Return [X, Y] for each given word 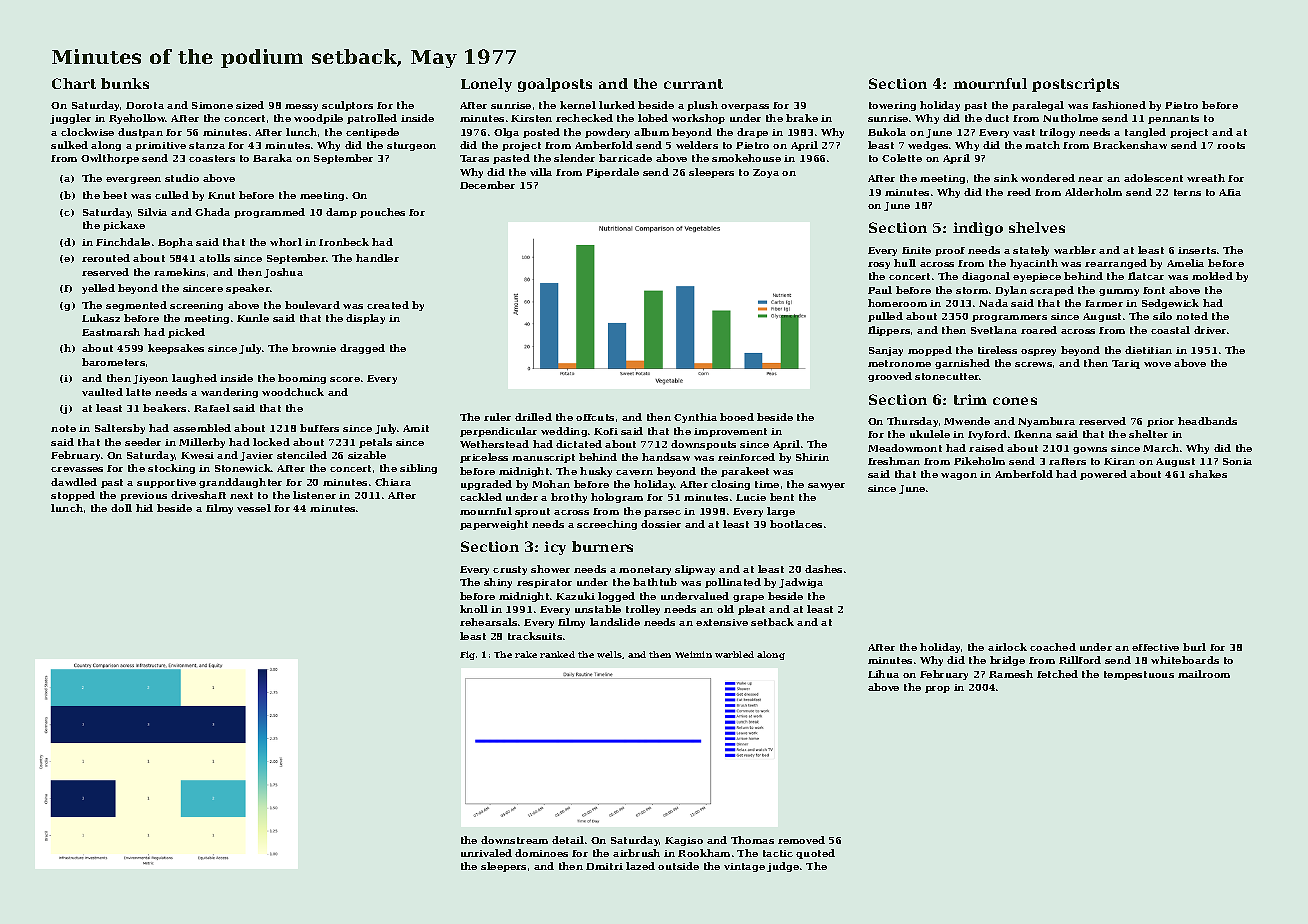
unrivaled [486, 853]
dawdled [74, 482]
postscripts [1075, 85]
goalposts [555, 85]
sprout [532, 512]
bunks [125, 83]
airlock [1007, 647]
